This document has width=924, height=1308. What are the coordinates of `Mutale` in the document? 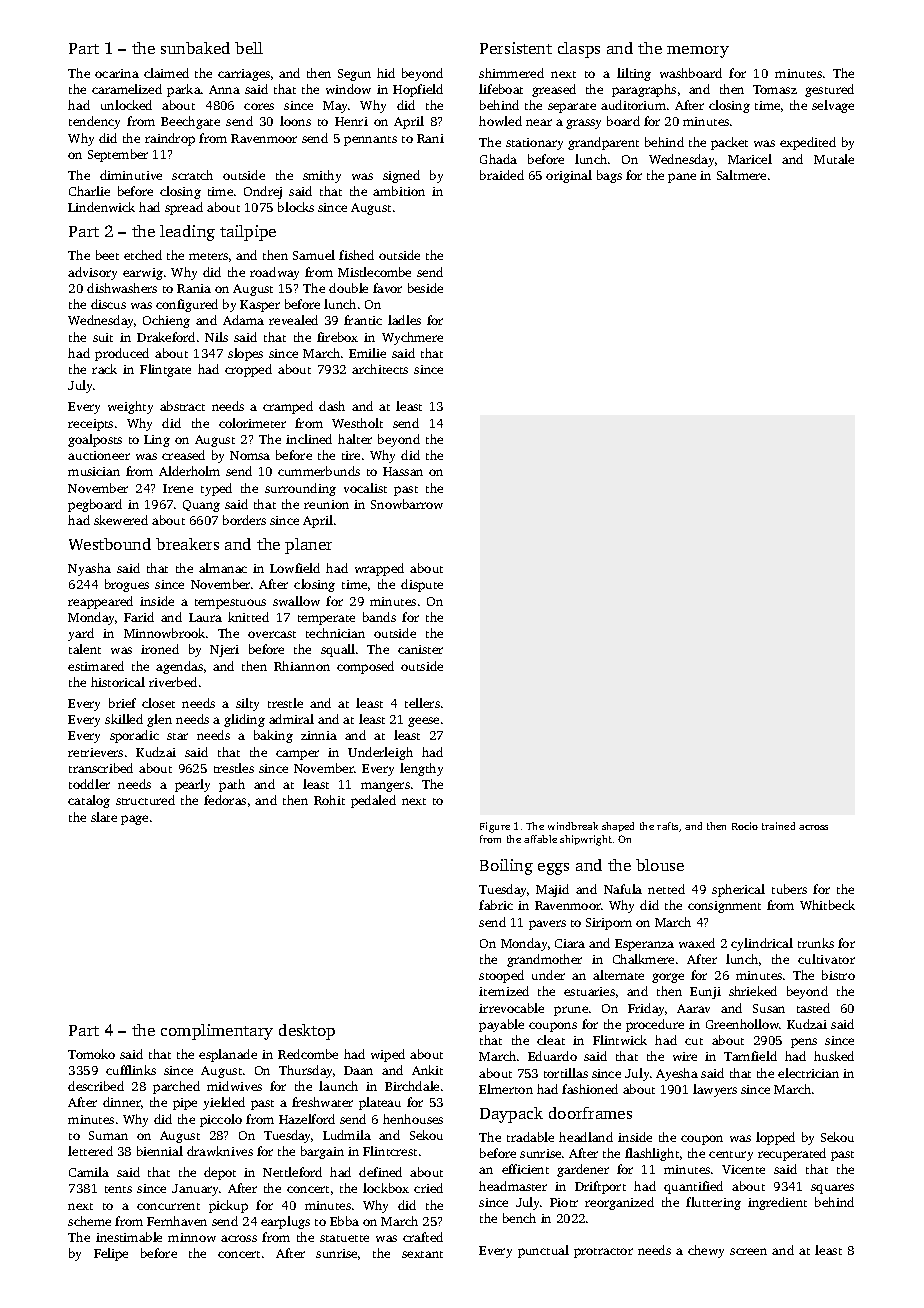 It's located at (834, 159).
